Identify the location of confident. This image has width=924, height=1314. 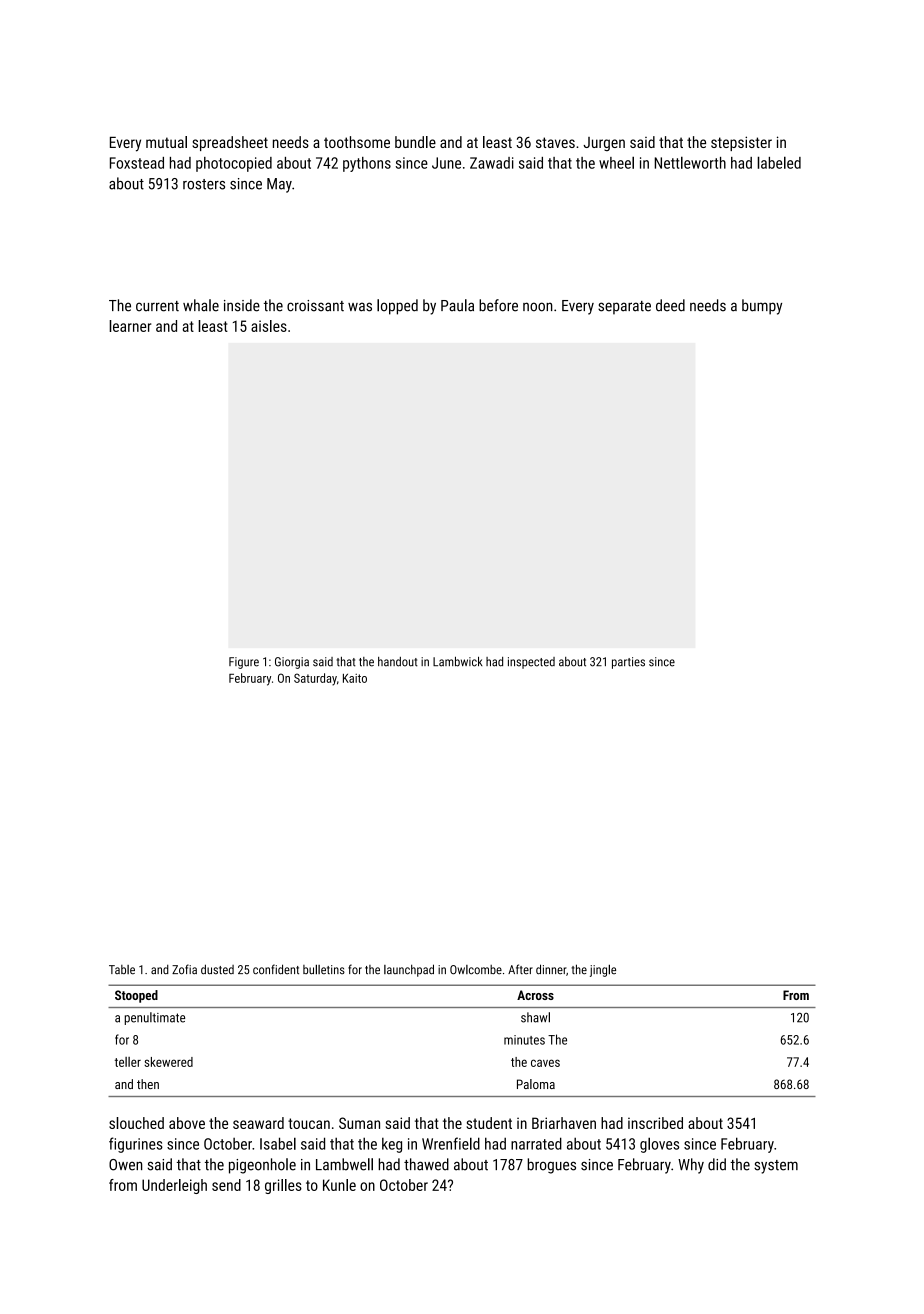
(276, 969).
